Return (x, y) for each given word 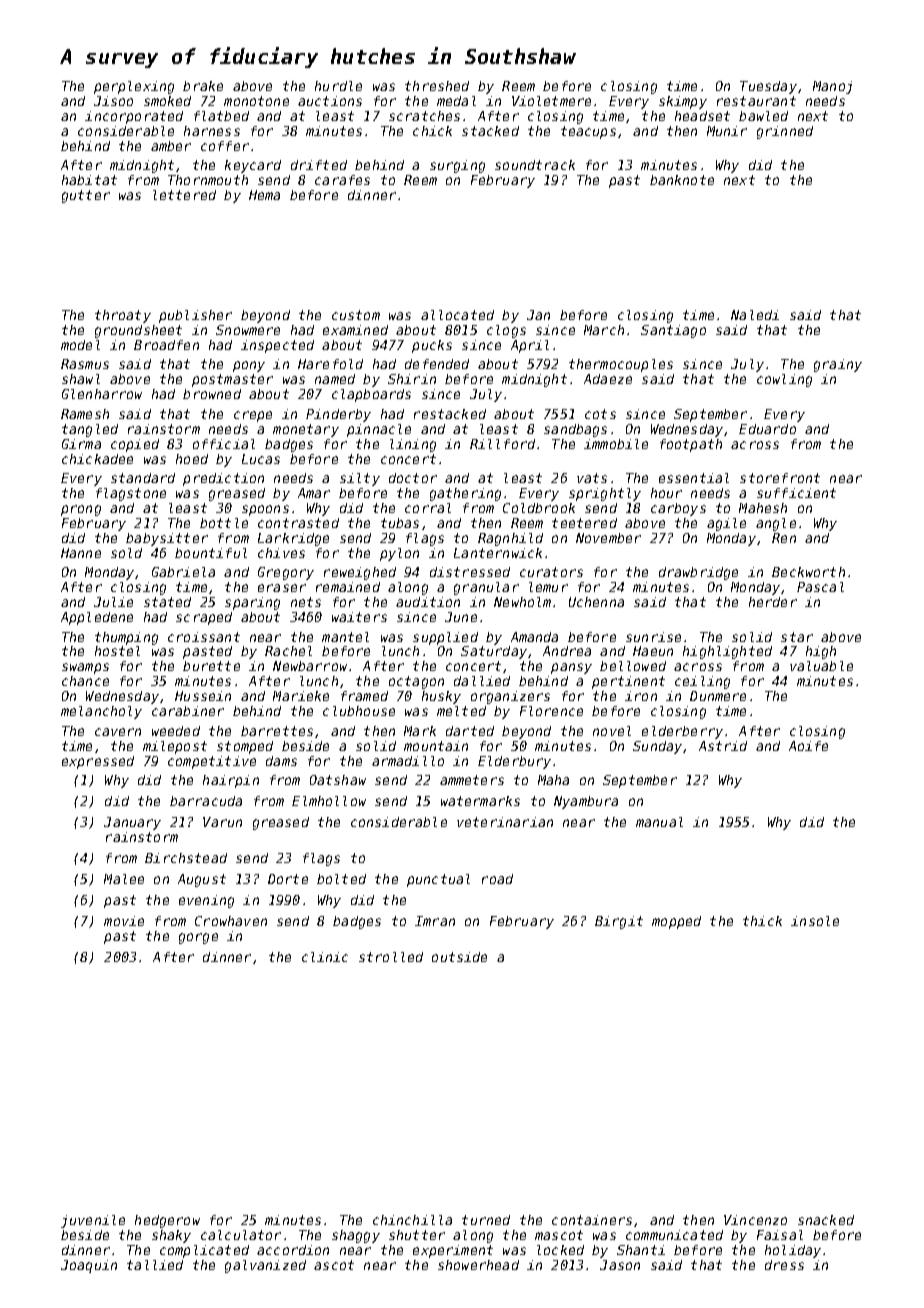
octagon (416, 682)
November (608, 538)
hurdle (338, 86)
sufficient (796, 493)
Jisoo (113, 101)
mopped (676, 922)
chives (281, 553)
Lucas (261, 459)
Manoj (832, 87)
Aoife (808, 746)
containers (592, 1220)
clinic (325, 957)
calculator (241, 1235)
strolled (391, 957)
